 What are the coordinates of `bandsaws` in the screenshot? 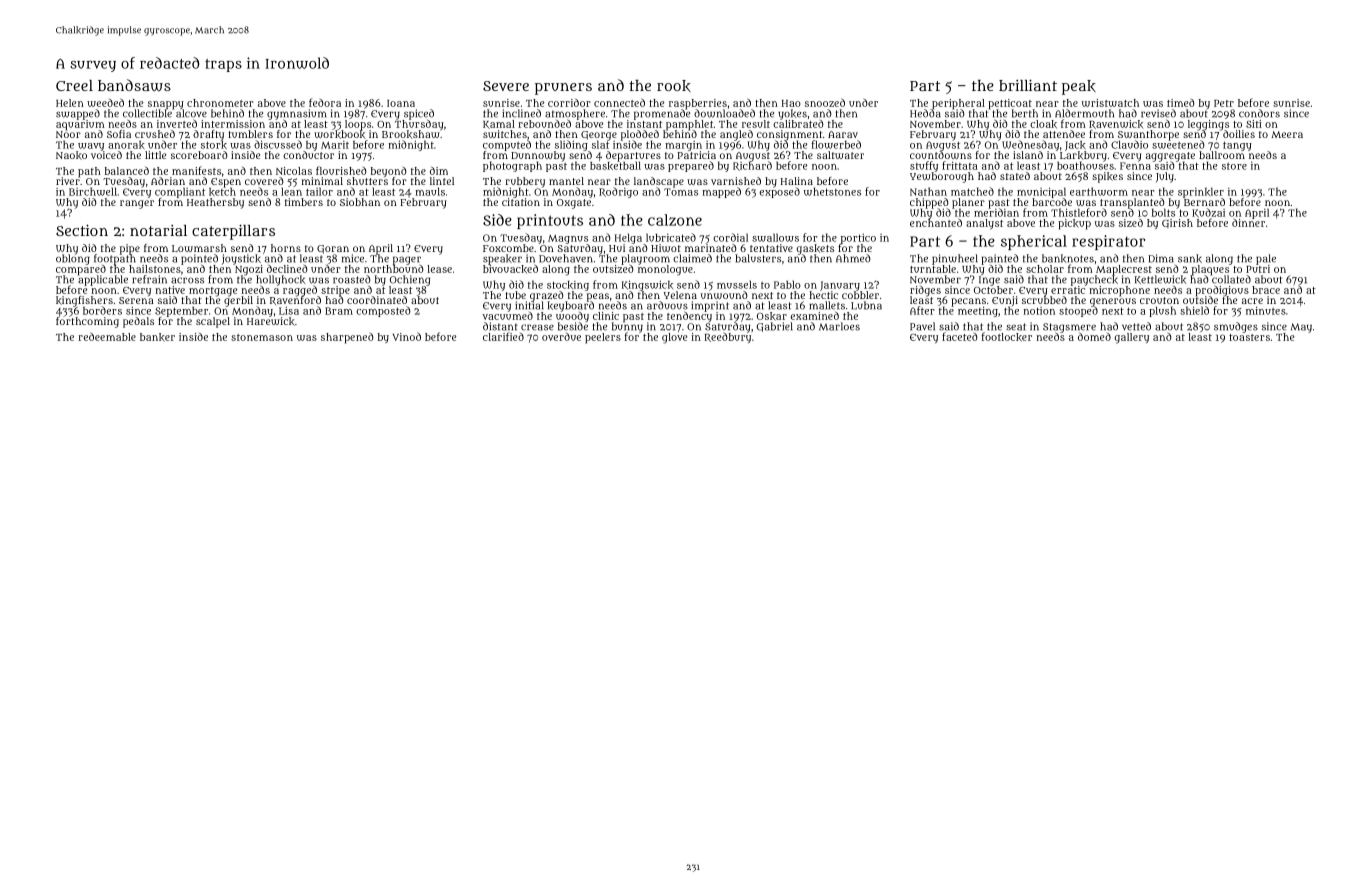 It's located at (134, 85).
